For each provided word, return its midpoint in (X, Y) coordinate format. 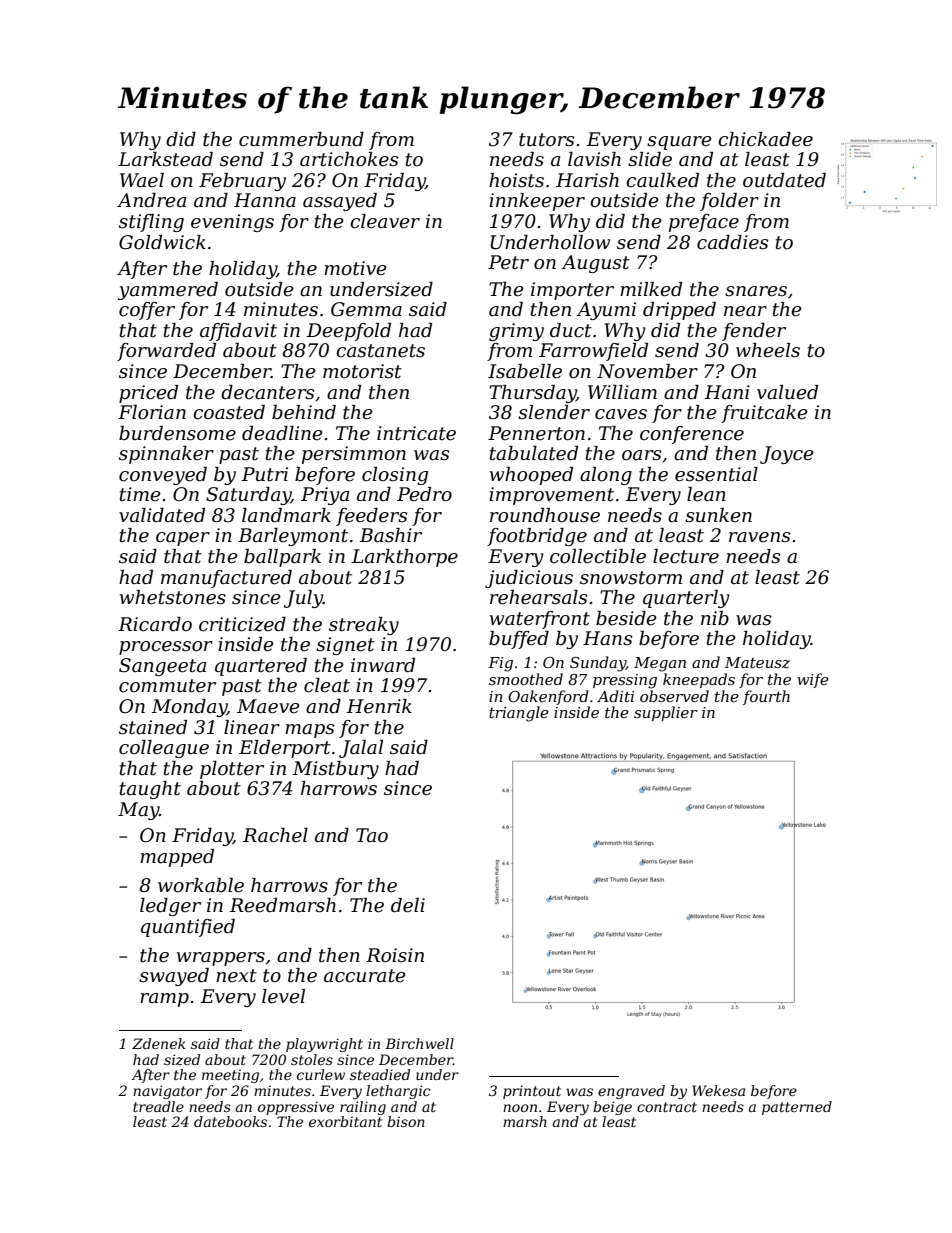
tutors (546, 140)
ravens (759, 537)
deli (408, 905)
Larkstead (165, 159)
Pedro (424, 494)
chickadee (765, 139)
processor (166, 648)
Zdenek (159, 1043)
